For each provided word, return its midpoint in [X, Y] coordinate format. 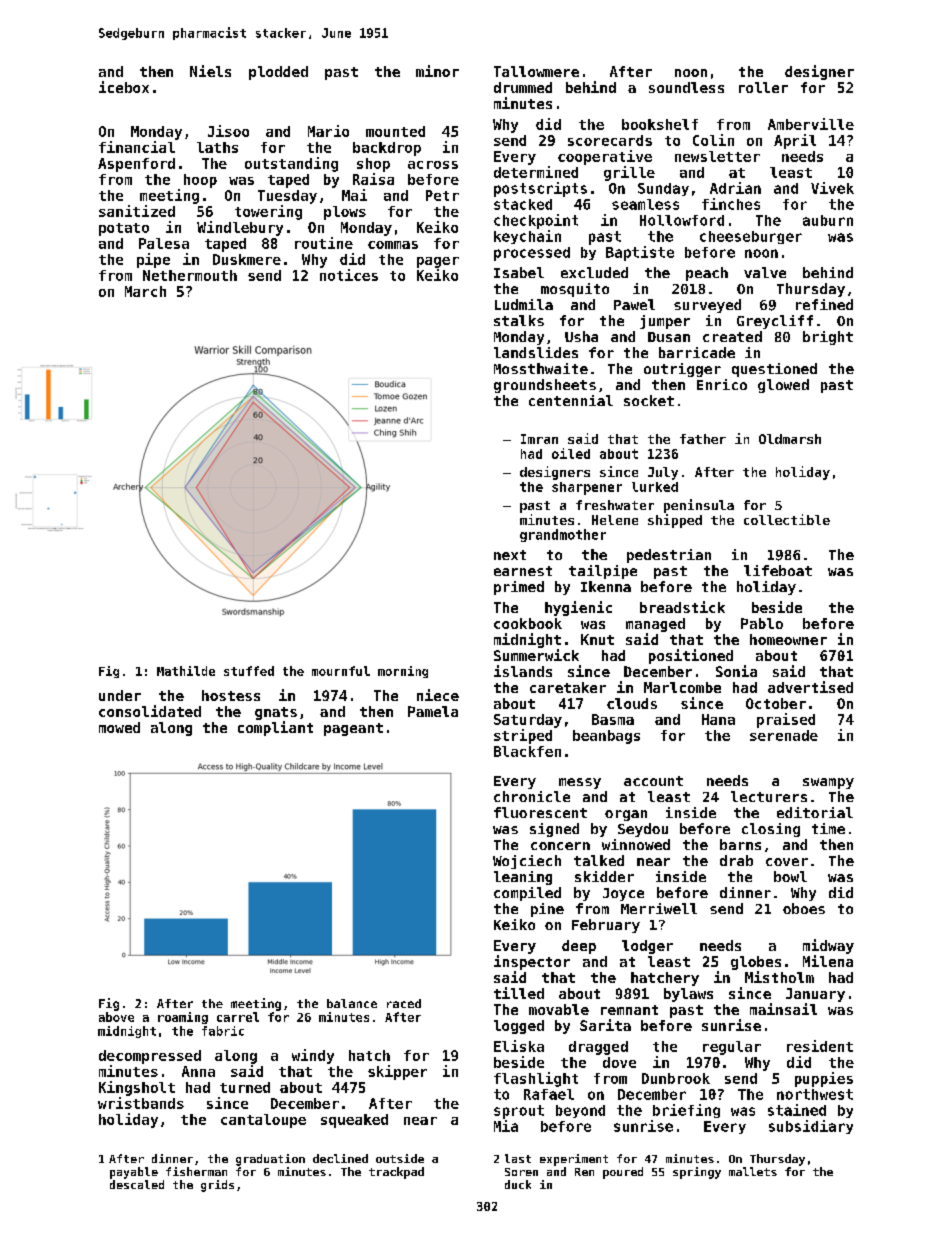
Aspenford [136, 165]
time [828, 828]
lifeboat [778, 570]
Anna [198, 1071]
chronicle [532, 796]
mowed [119, 727]
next [510, 555]
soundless [686, 87]
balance [352, 1003]
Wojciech [527, 862]
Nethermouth [190, 275]
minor [437, 71]
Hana [718, 719]
